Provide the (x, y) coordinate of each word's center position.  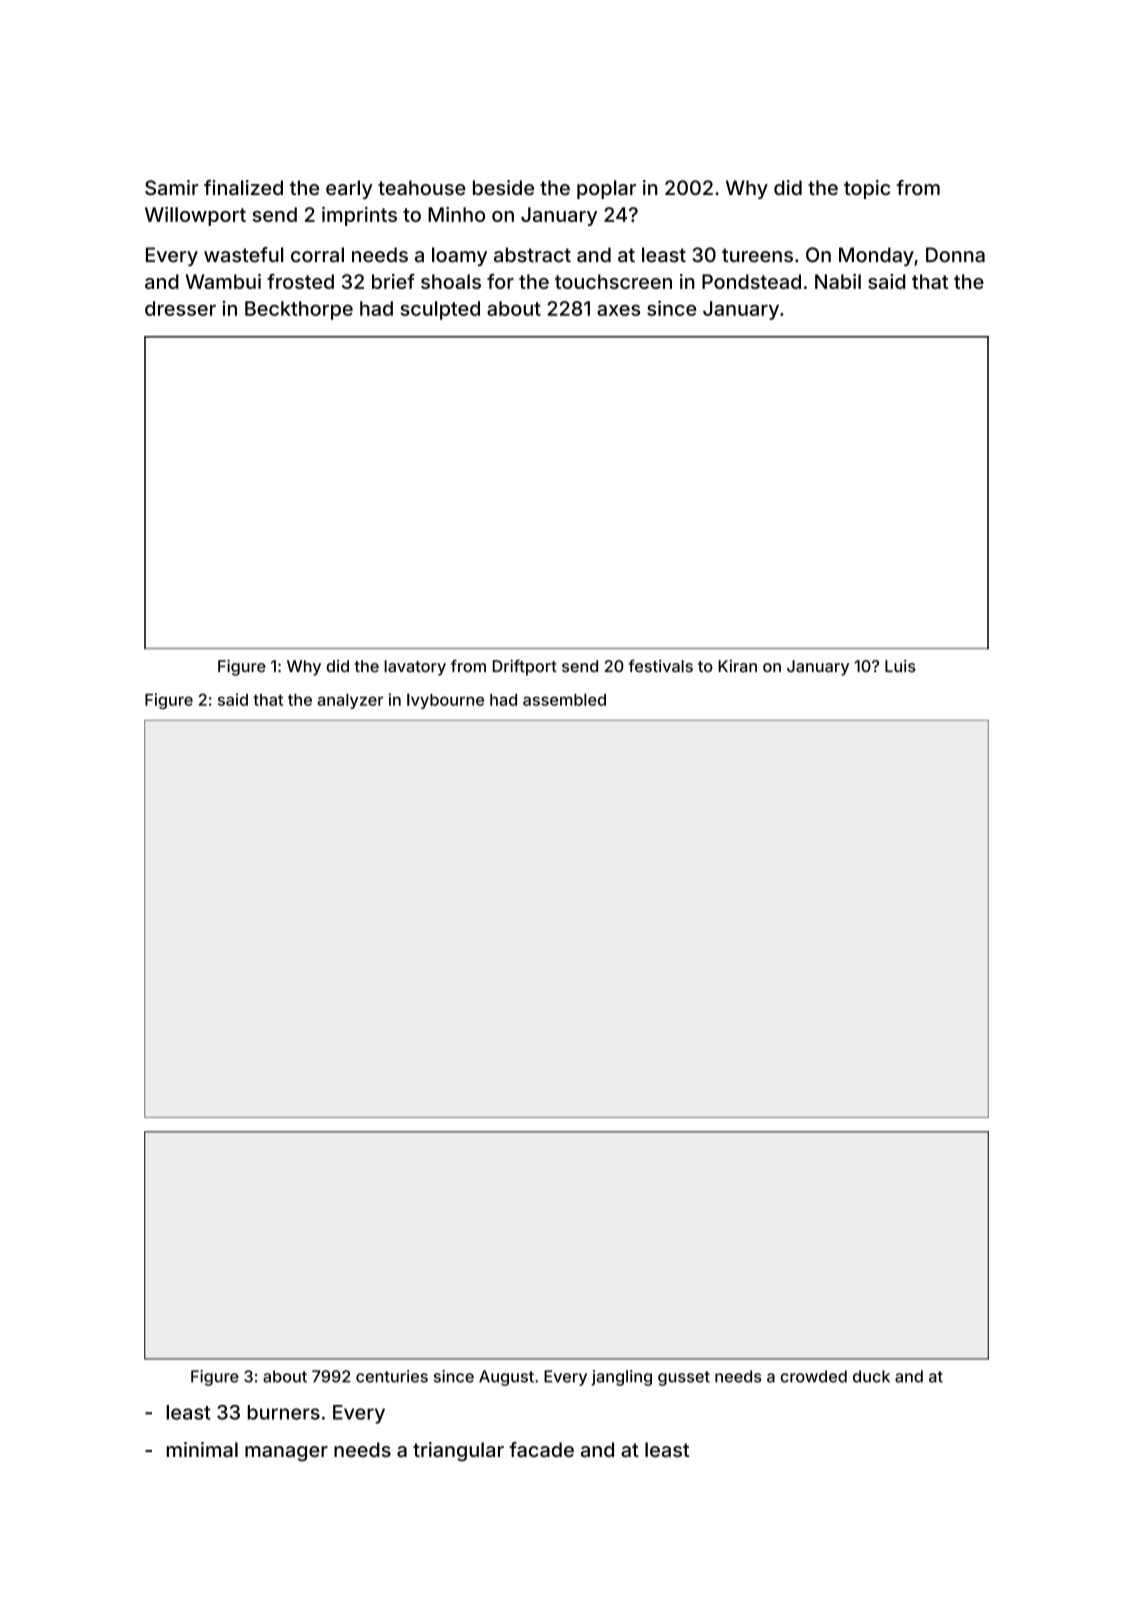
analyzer (350, 701)
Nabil (838, 281)
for (500, 281)
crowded (813, 1376)
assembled (564, 699)
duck (871, 1376)
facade (541, 1449)
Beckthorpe (299, 310)
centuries (392, 1376)
